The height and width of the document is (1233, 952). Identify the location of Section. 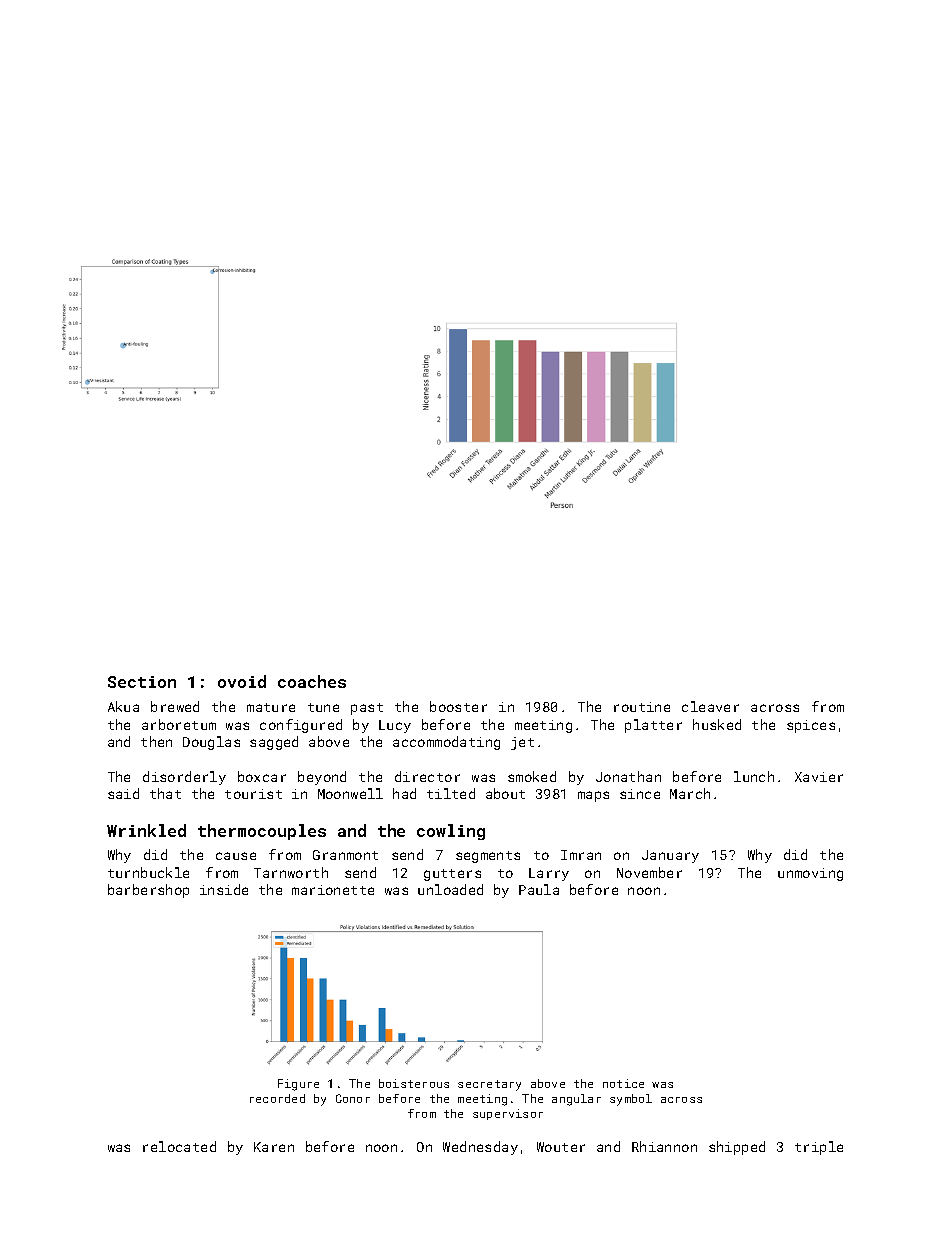
(142, 682).
